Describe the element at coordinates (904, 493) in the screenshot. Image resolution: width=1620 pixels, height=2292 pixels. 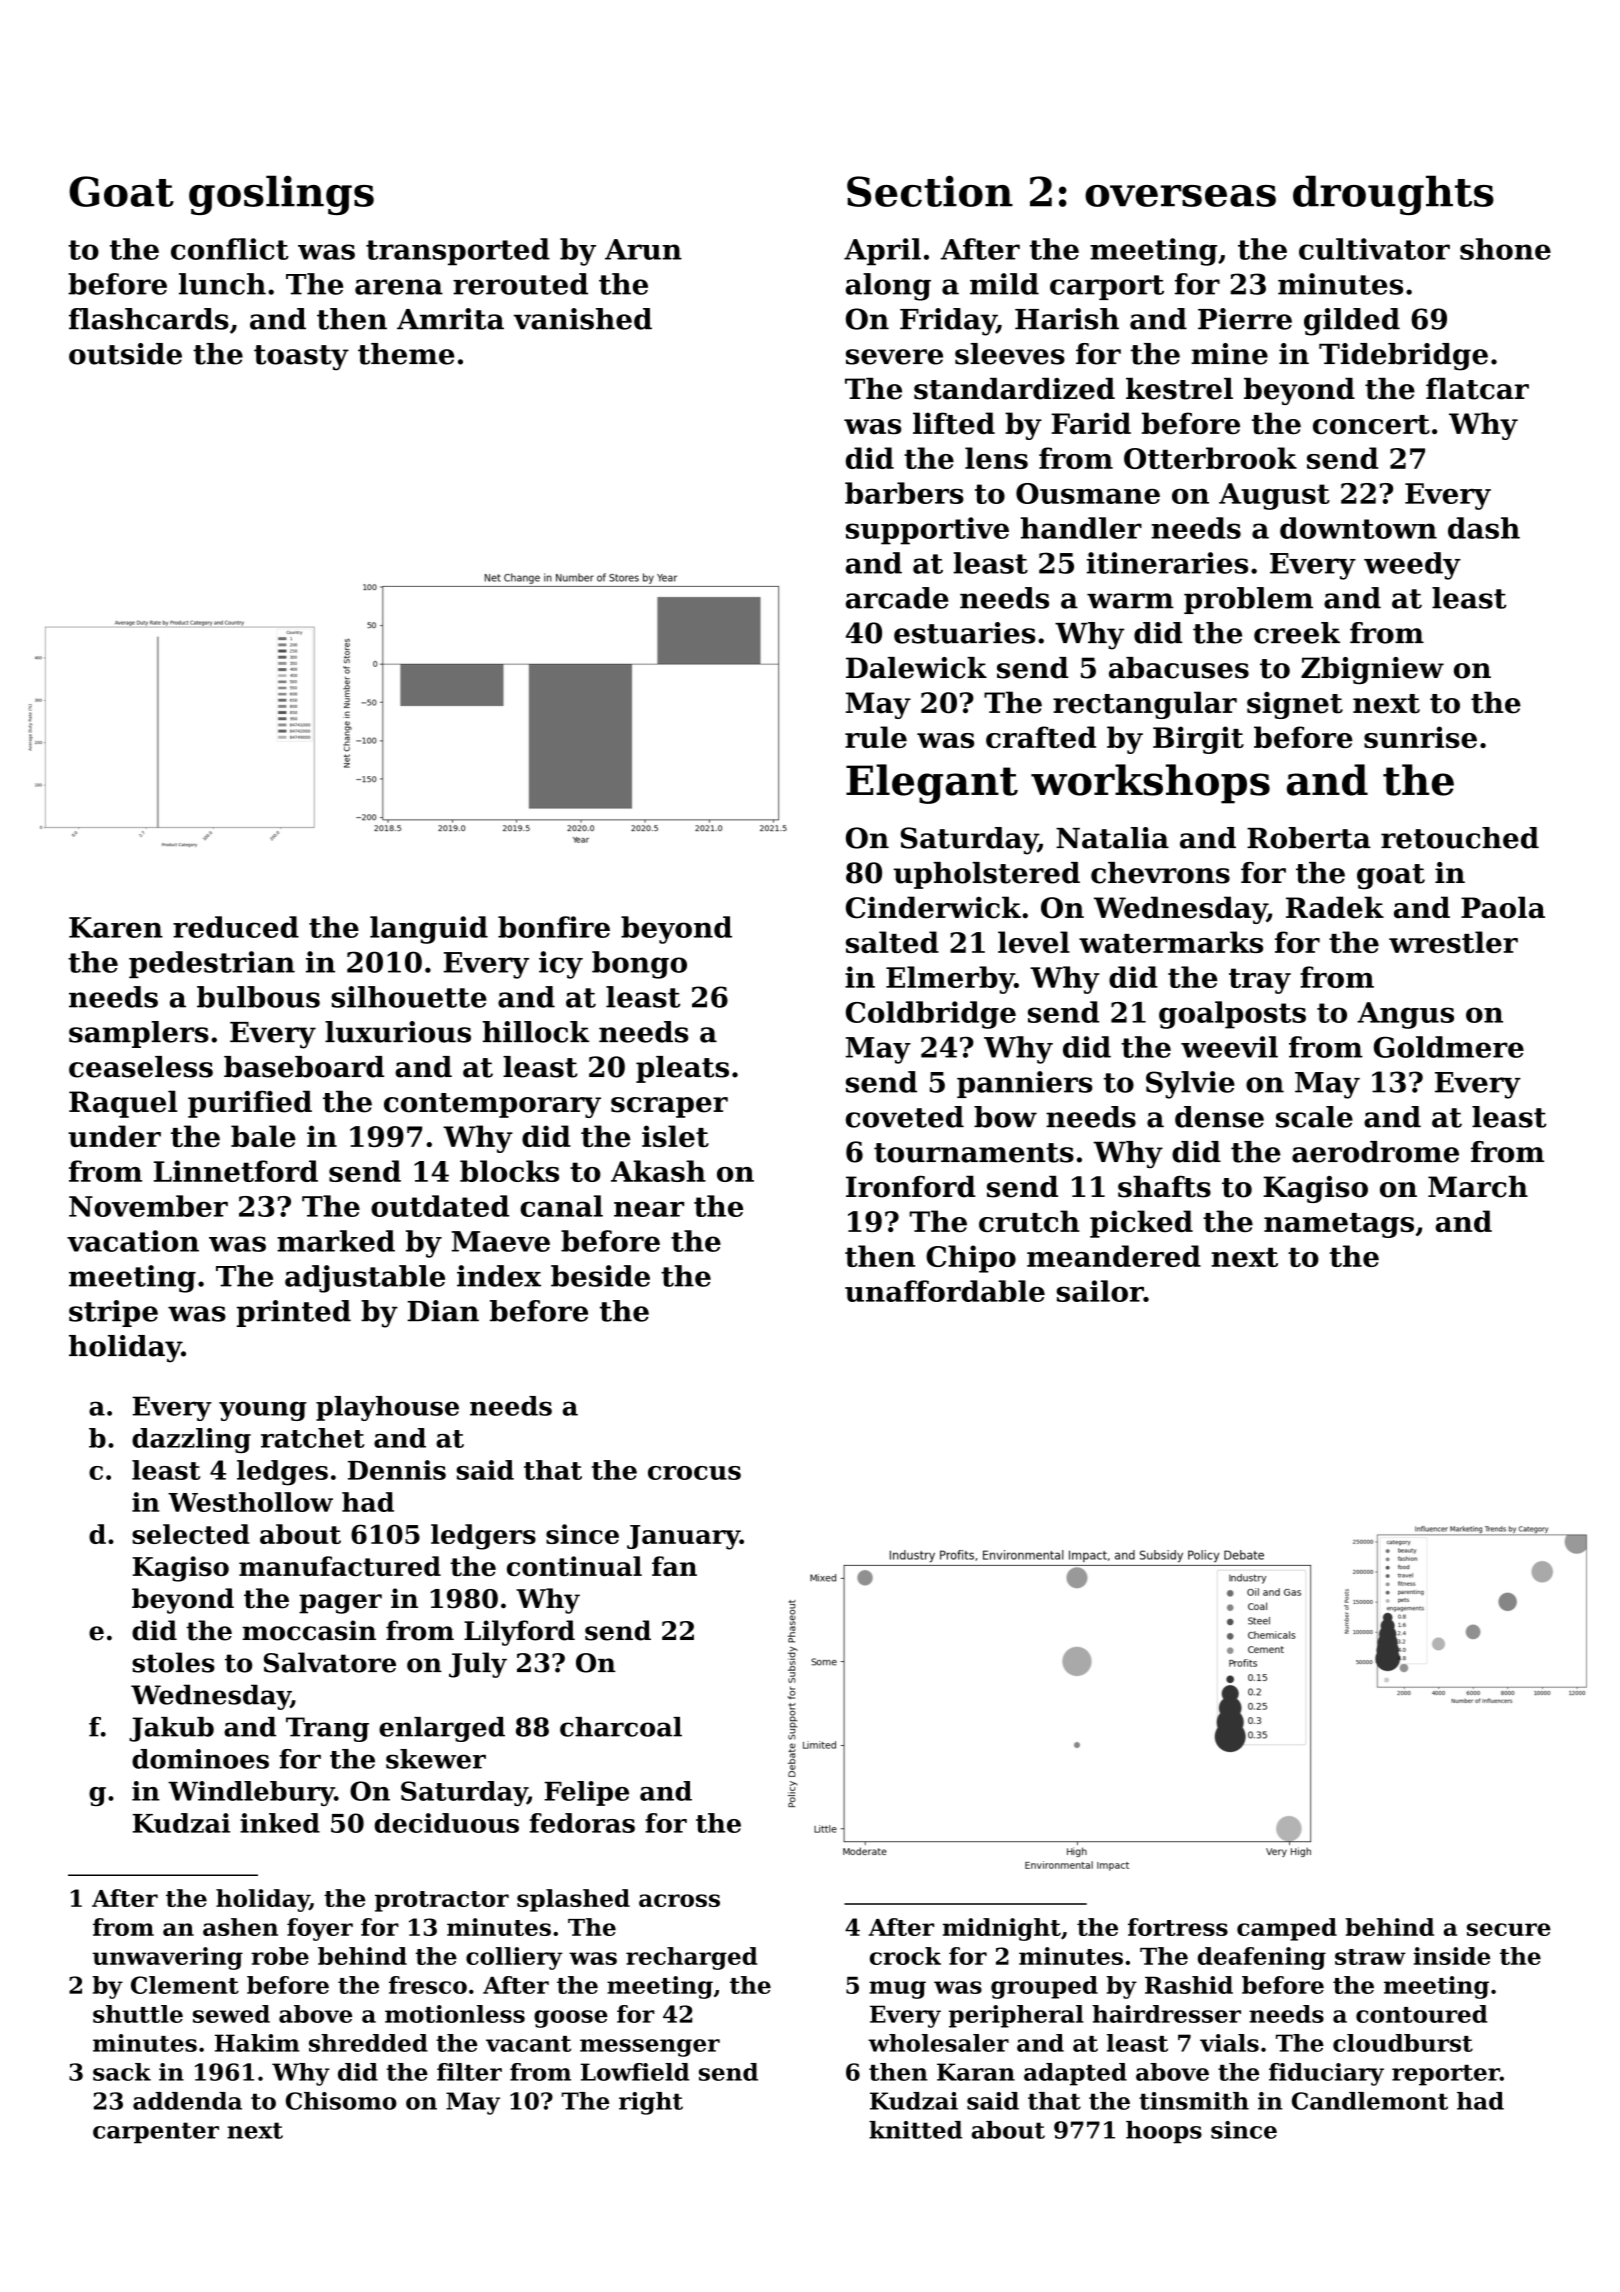
I see `barbers` at that location.
